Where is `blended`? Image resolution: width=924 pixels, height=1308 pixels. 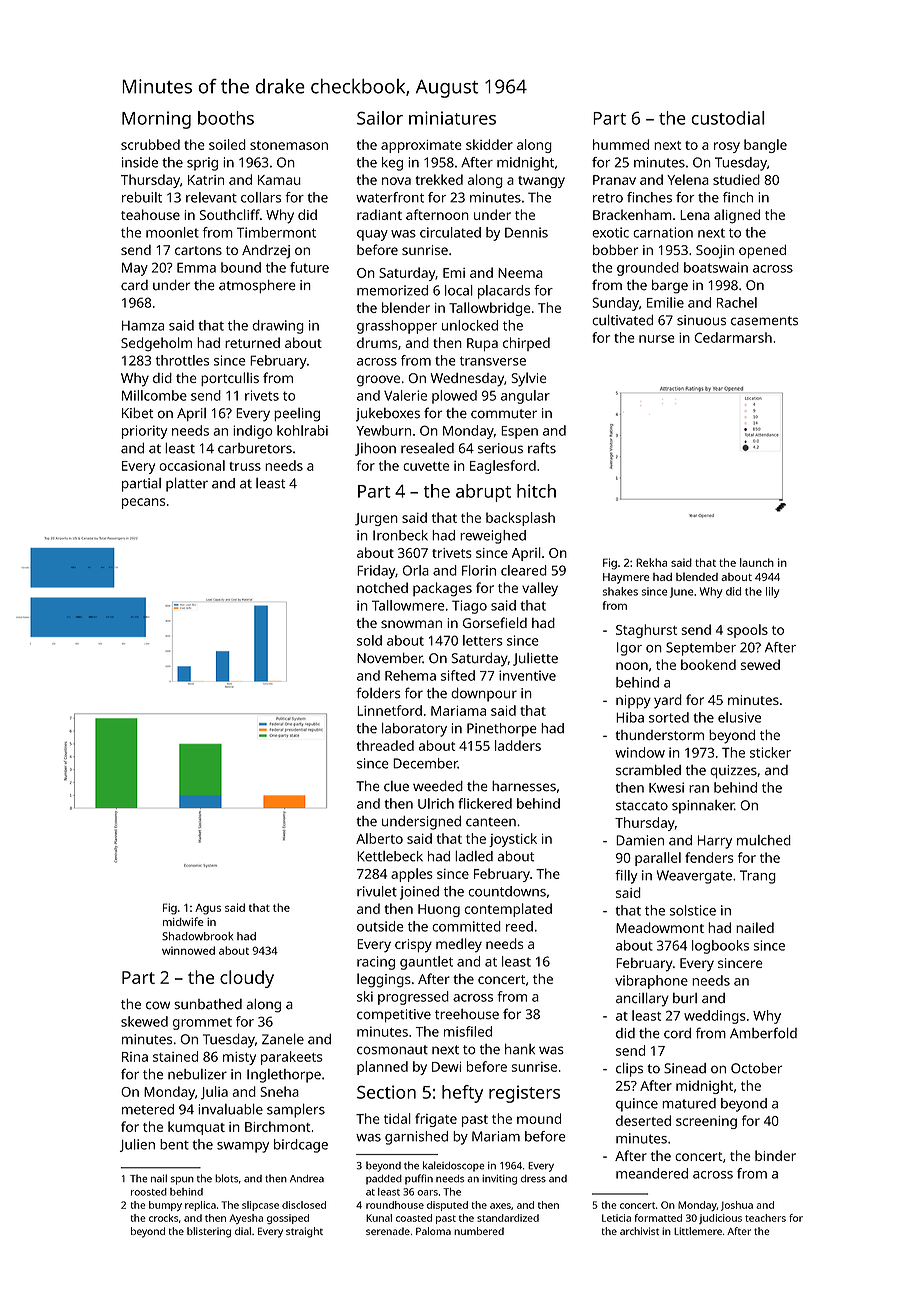 blended is located at coordinates (697, 576).
